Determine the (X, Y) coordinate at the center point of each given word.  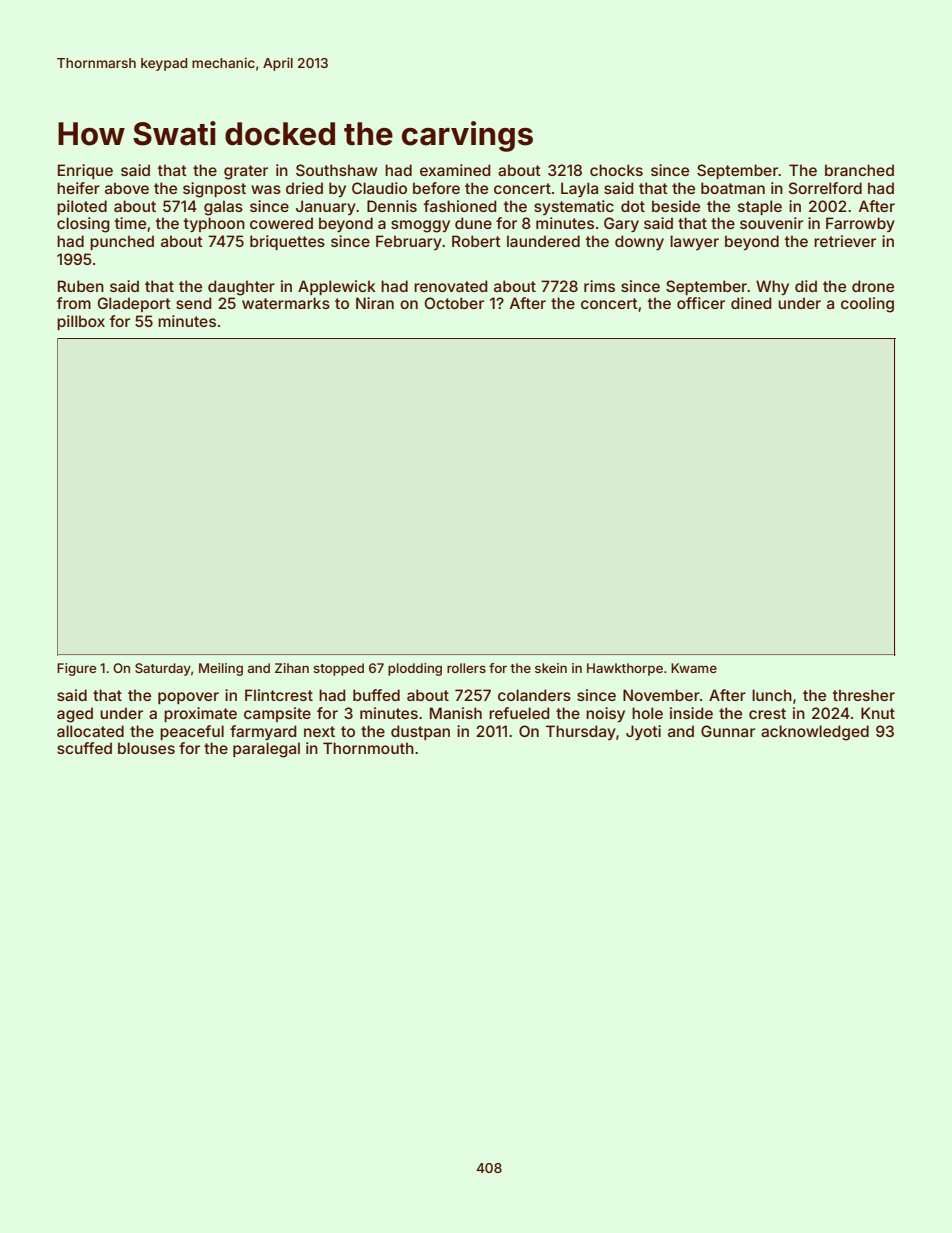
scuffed (84, 748)
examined (455, 170)
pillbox (81, 322)
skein (551, 668)
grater (246, 172)
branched (859, 170)
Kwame (694, 668)
